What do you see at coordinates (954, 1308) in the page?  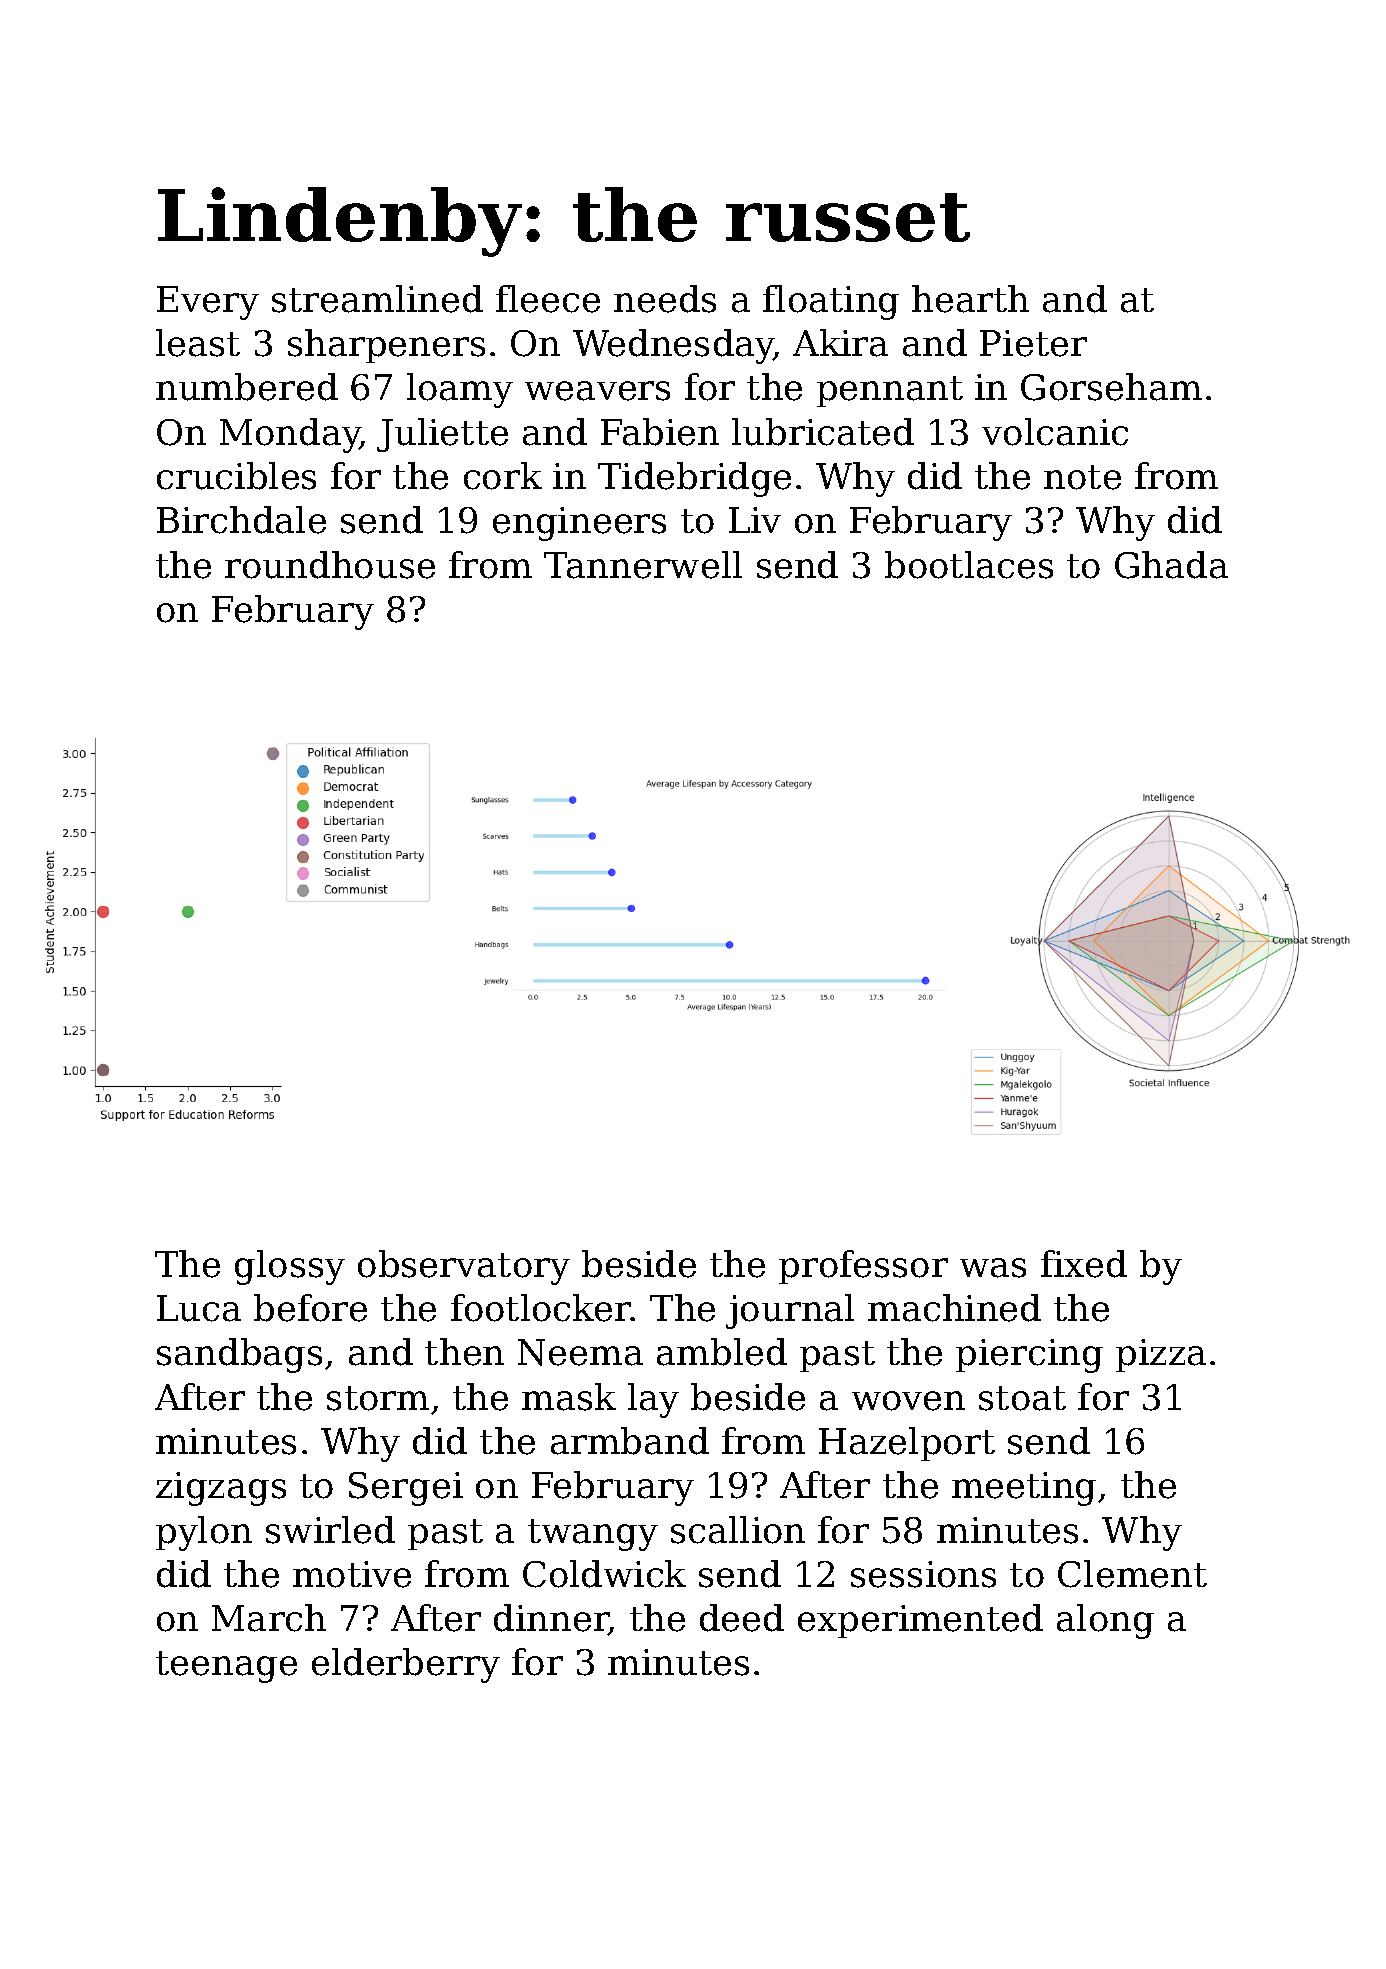 I see `machined` at bounding box center [954, 1308].
